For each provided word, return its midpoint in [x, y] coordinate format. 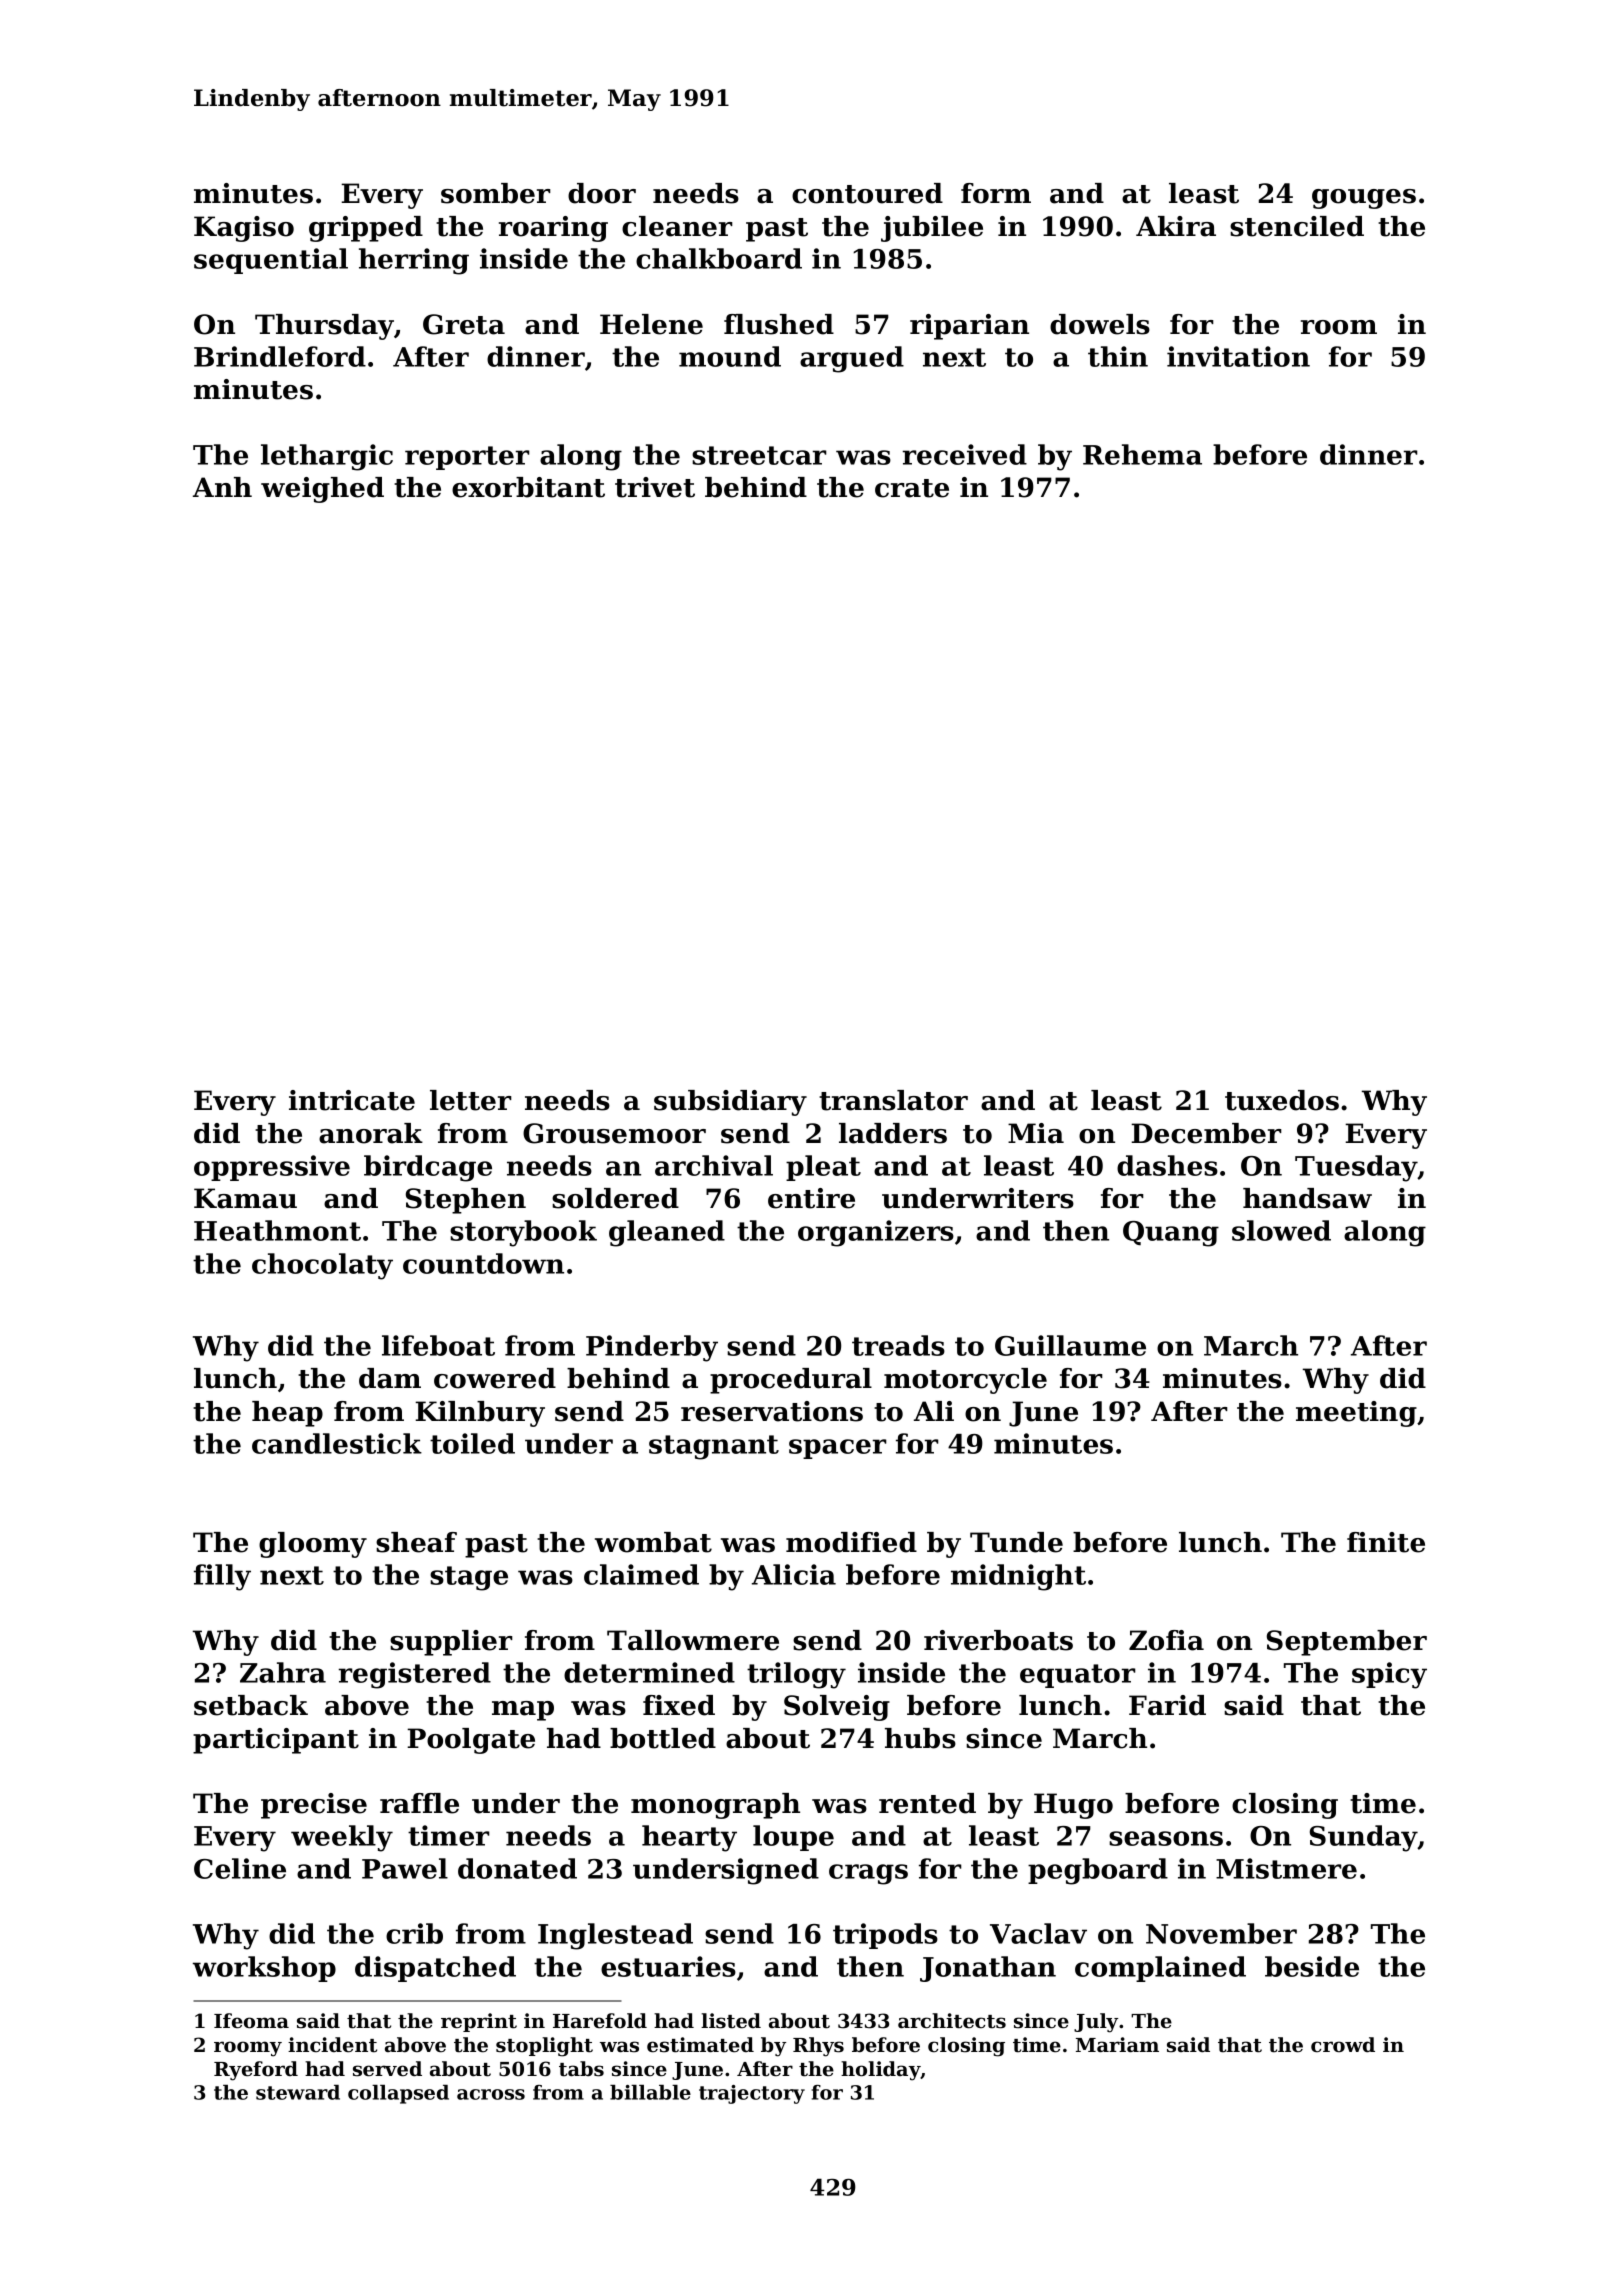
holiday [881, 2071]
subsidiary [730, 1103]
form [996, 193]
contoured [867, 193]
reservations [772, 1411]
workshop [264, 1969]
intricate [352, 1100]
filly [222, 1577]
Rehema [1142, 454]
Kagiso [244, 229]
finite [1386, 1542]
